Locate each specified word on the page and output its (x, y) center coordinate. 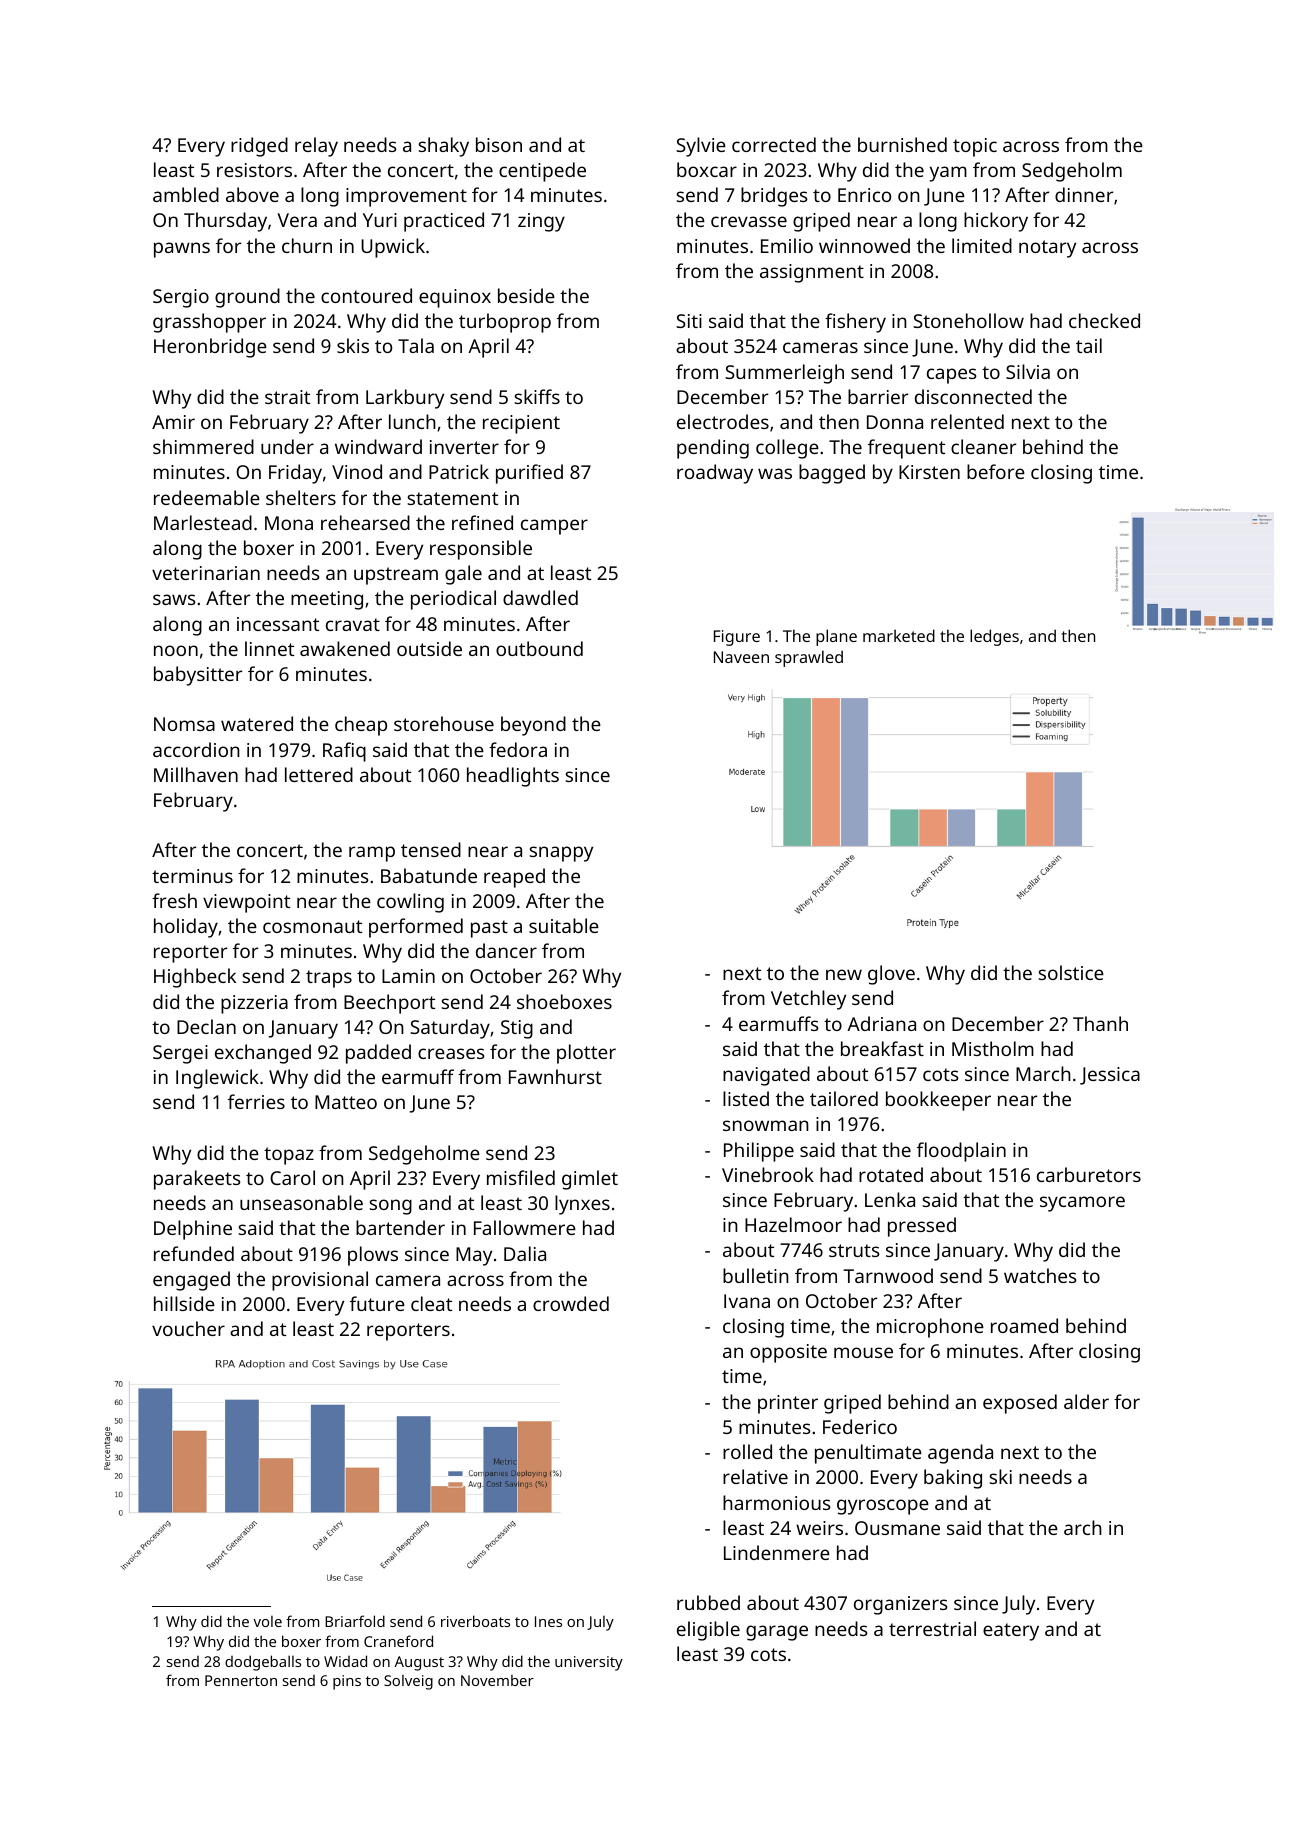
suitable (564, 925)
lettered (319, 774)
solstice (1071, 972)
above (252, 194)
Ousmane (897, 1528)
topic (975, 147)
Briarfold (355, 1621)
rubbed (708, 1602)
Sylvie (701, 147)
